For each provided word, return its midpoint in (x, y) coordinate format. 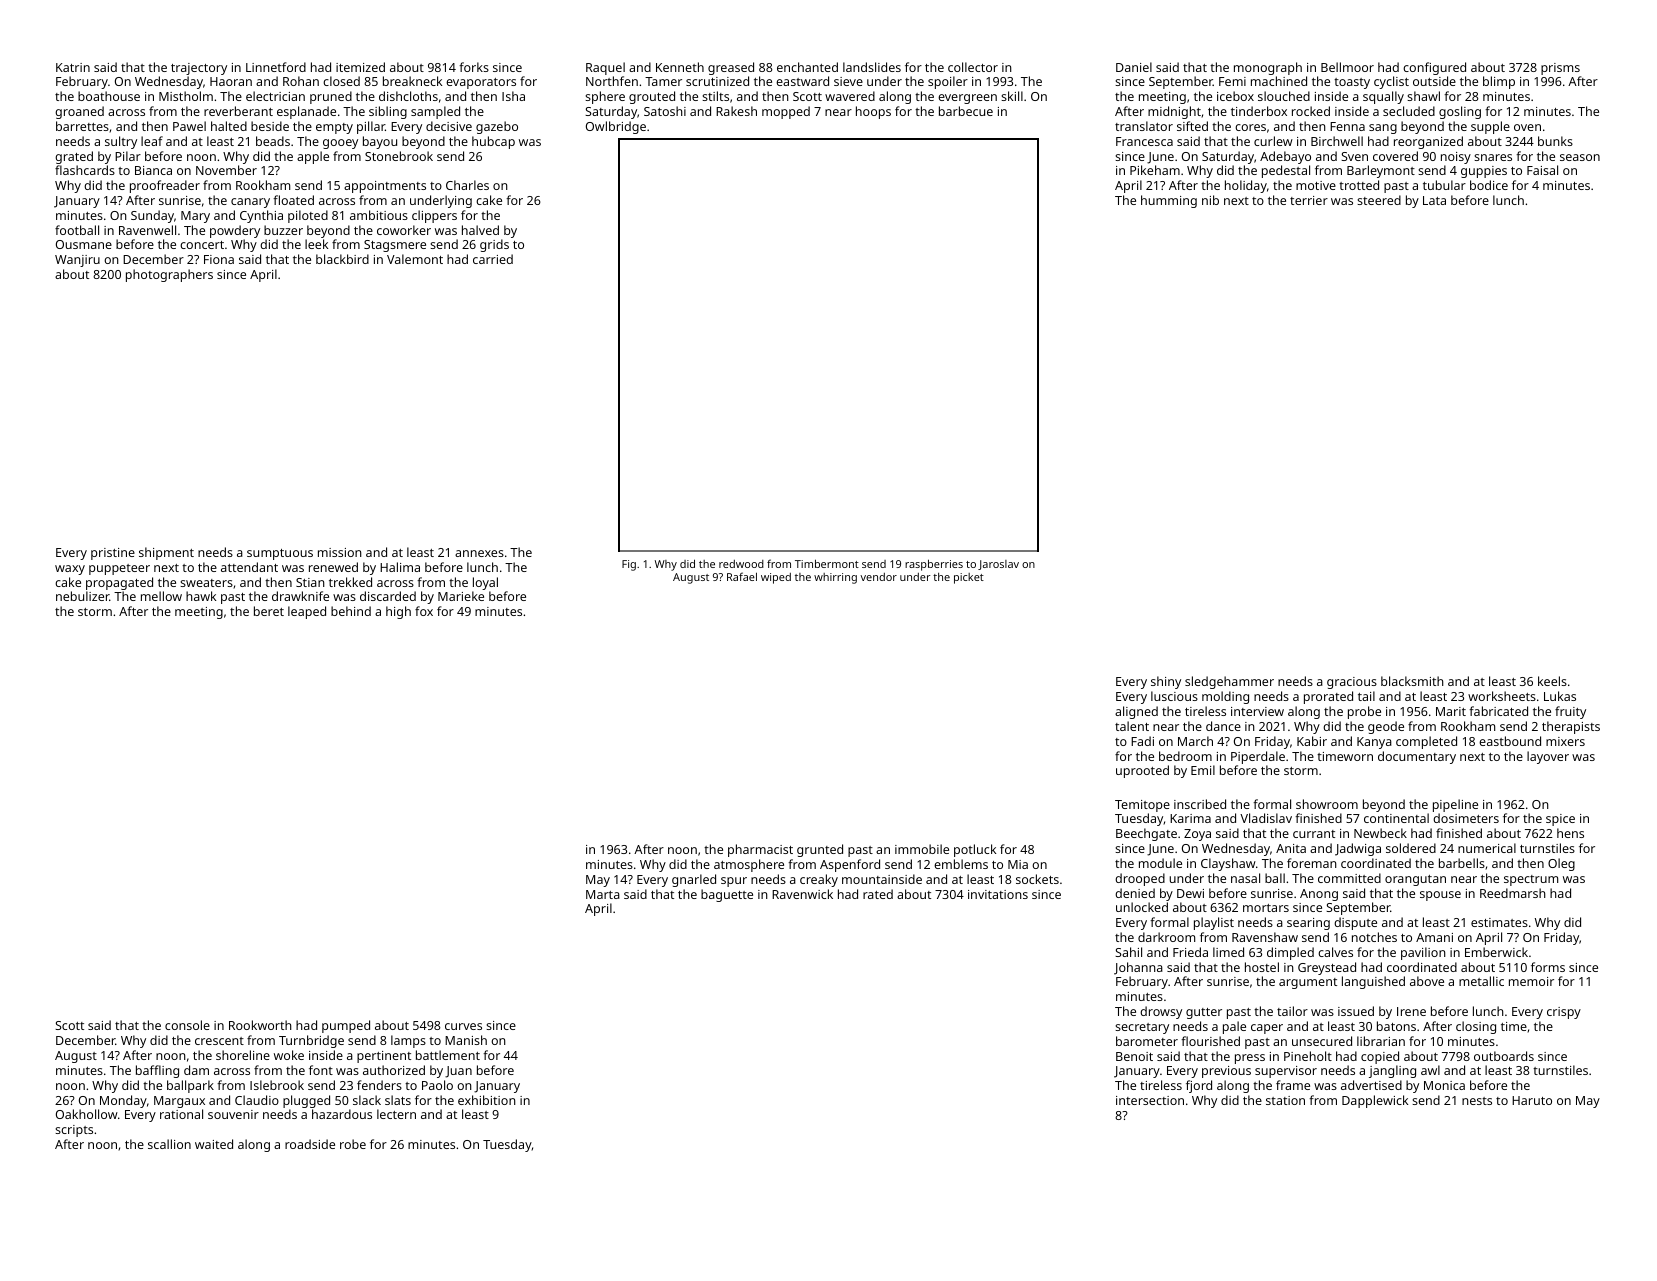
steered (1379, 200)
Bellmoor (1347, 67)
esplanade (306, 112)
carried (493, 259)
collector (973, 67)
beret (269, 611)
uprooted (1142, 771)
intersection (1150, 1100)
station (1285, 1100)
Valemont (415, 259)
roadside (310, 1144)
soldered (1411, 848)
